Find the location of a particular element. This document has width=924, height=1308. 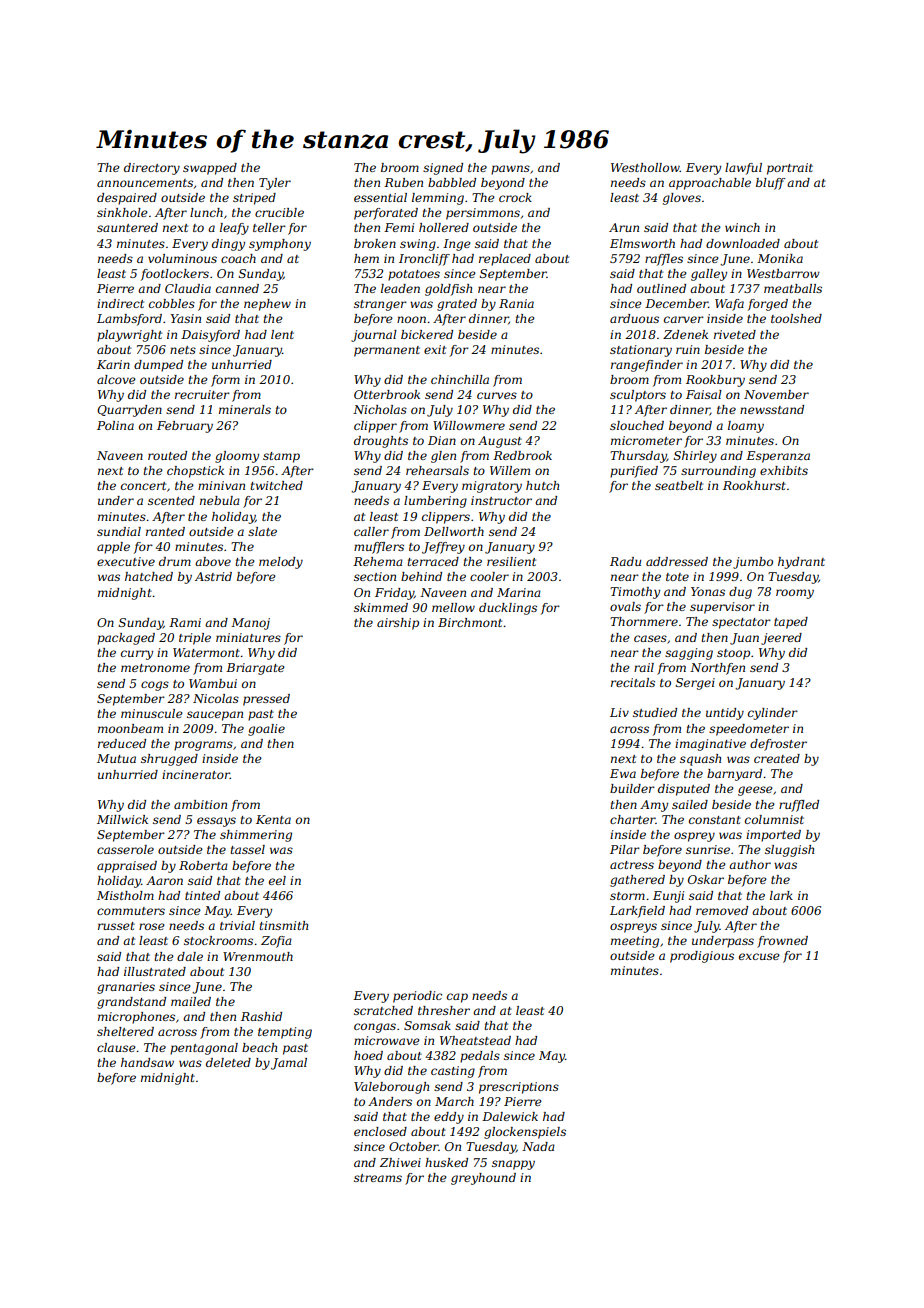

Jamal is located at coordinates (289, 1064).
